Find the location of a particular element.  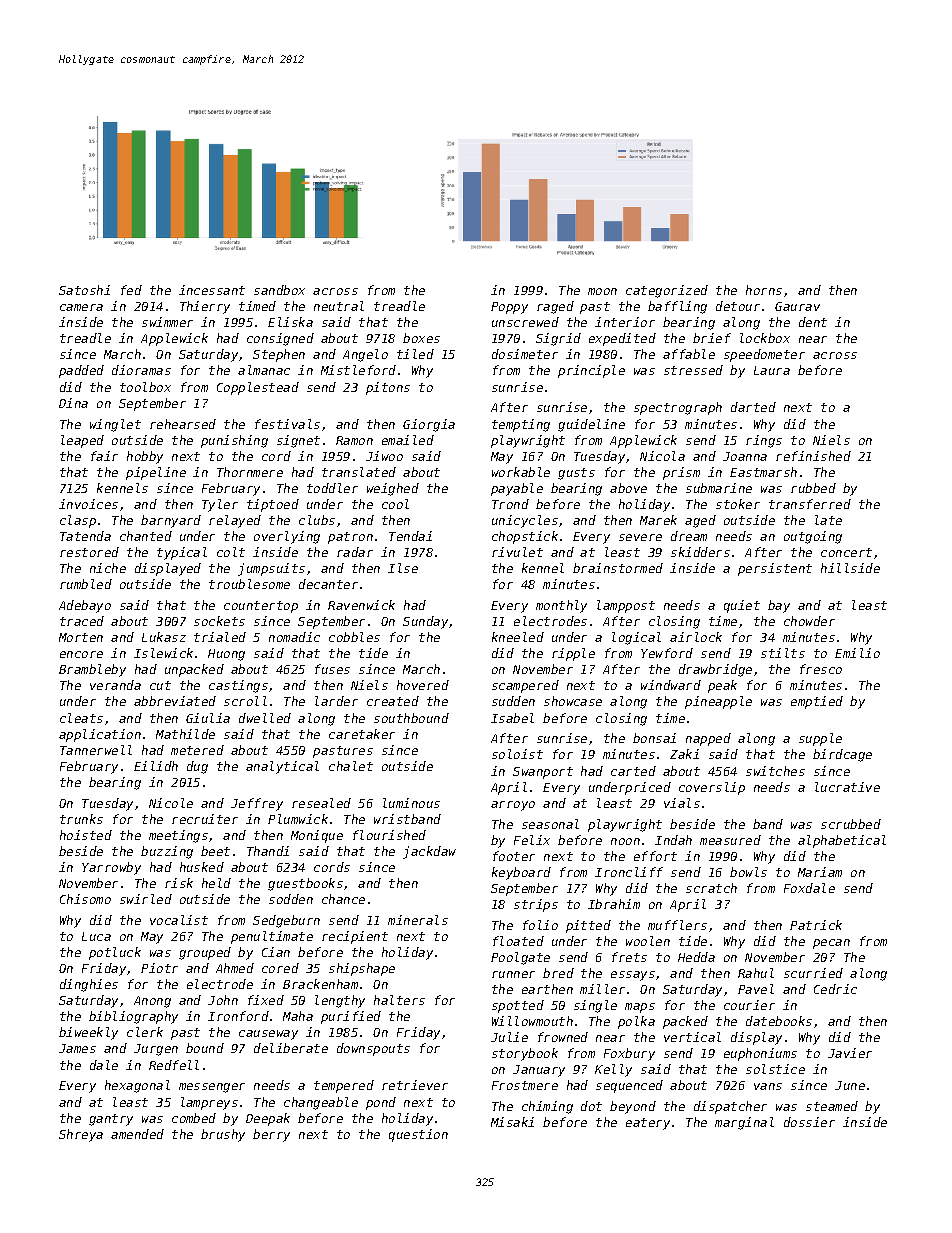

birdcage is located at coordinates (842, 755).
